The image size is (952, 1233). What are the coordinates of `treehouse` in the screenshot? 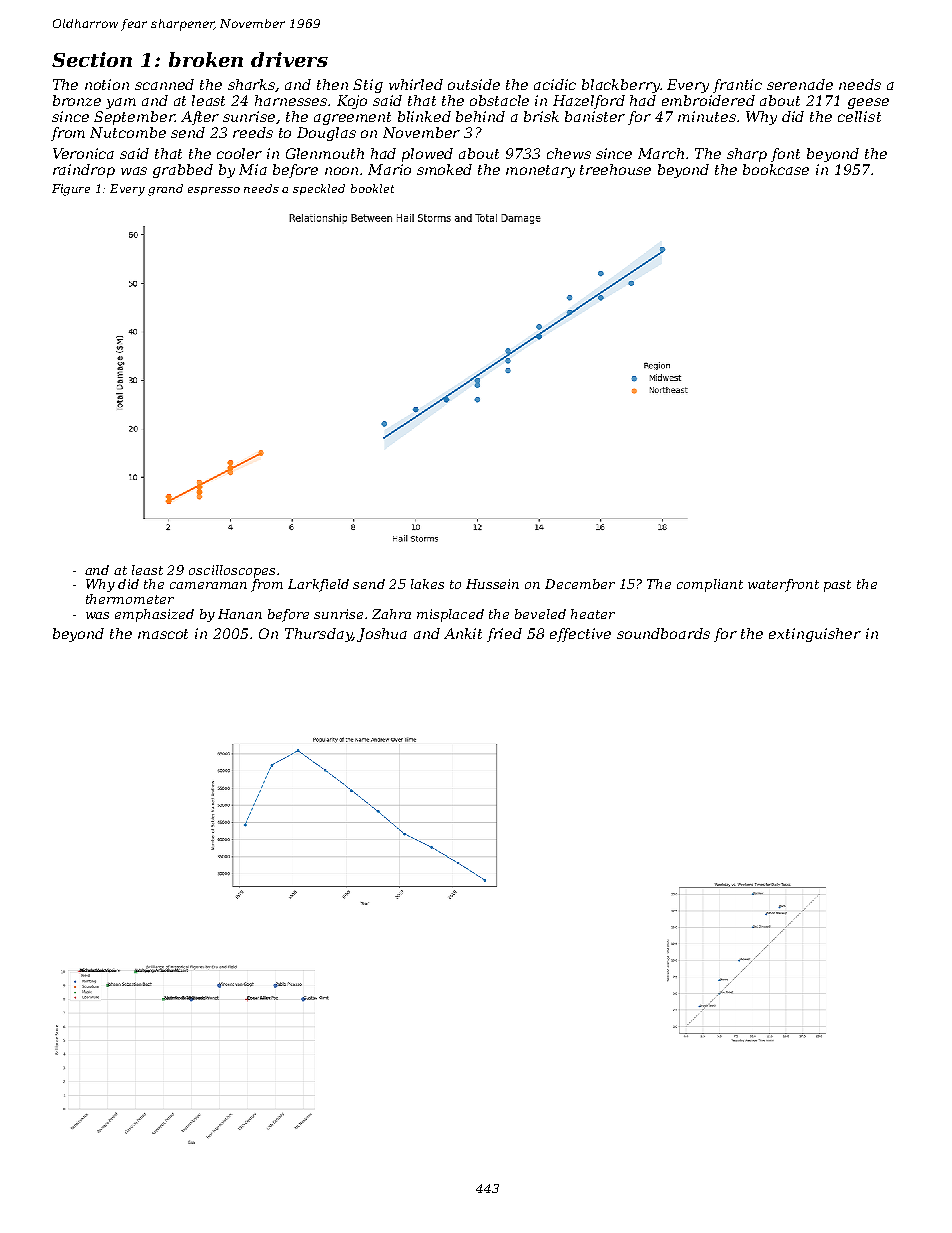 It's located at (615, 169).
